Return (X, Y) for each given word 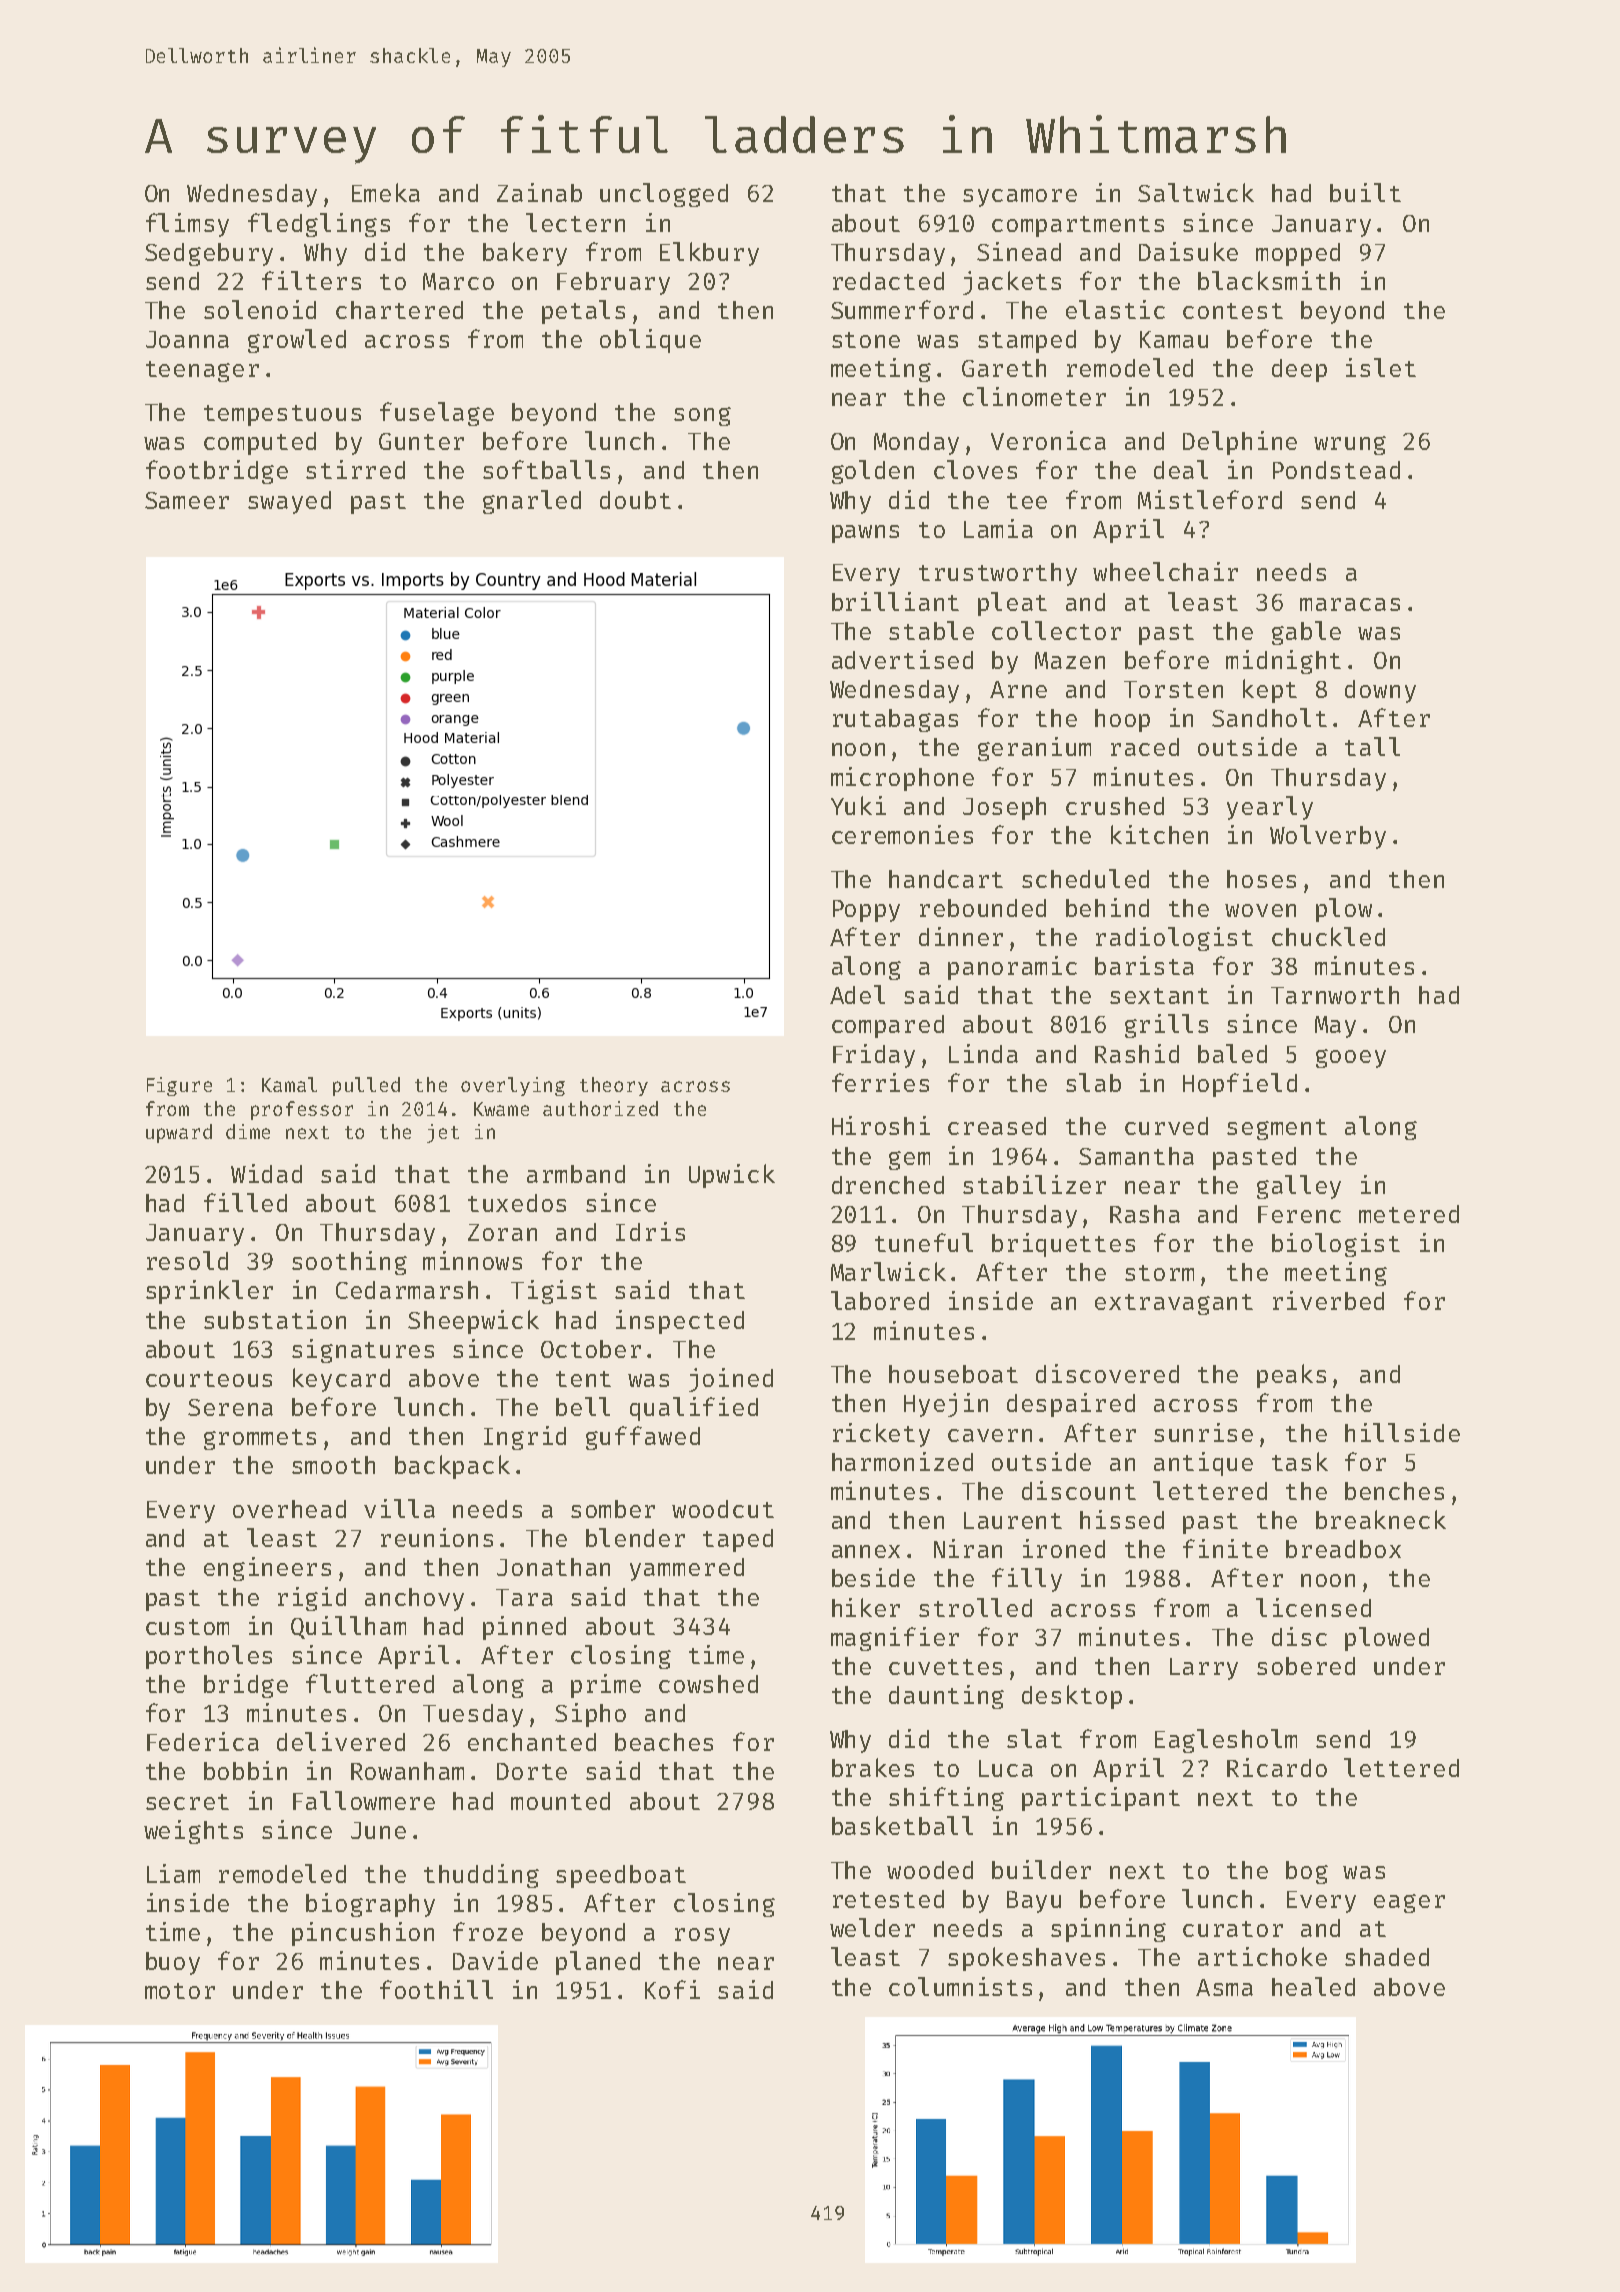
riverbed (1328, 1300)
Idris (650, 1231)
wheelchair (1165, 571)
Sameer (187, 500)
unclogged (664, 195)
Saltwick (1196, 192)
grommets (260, 1439)
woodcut (723, 1509)
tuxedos (517, 1203)
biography (370, 1905)
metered (1409, 1214)
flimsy (187, 225)
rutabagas (895, 720)
